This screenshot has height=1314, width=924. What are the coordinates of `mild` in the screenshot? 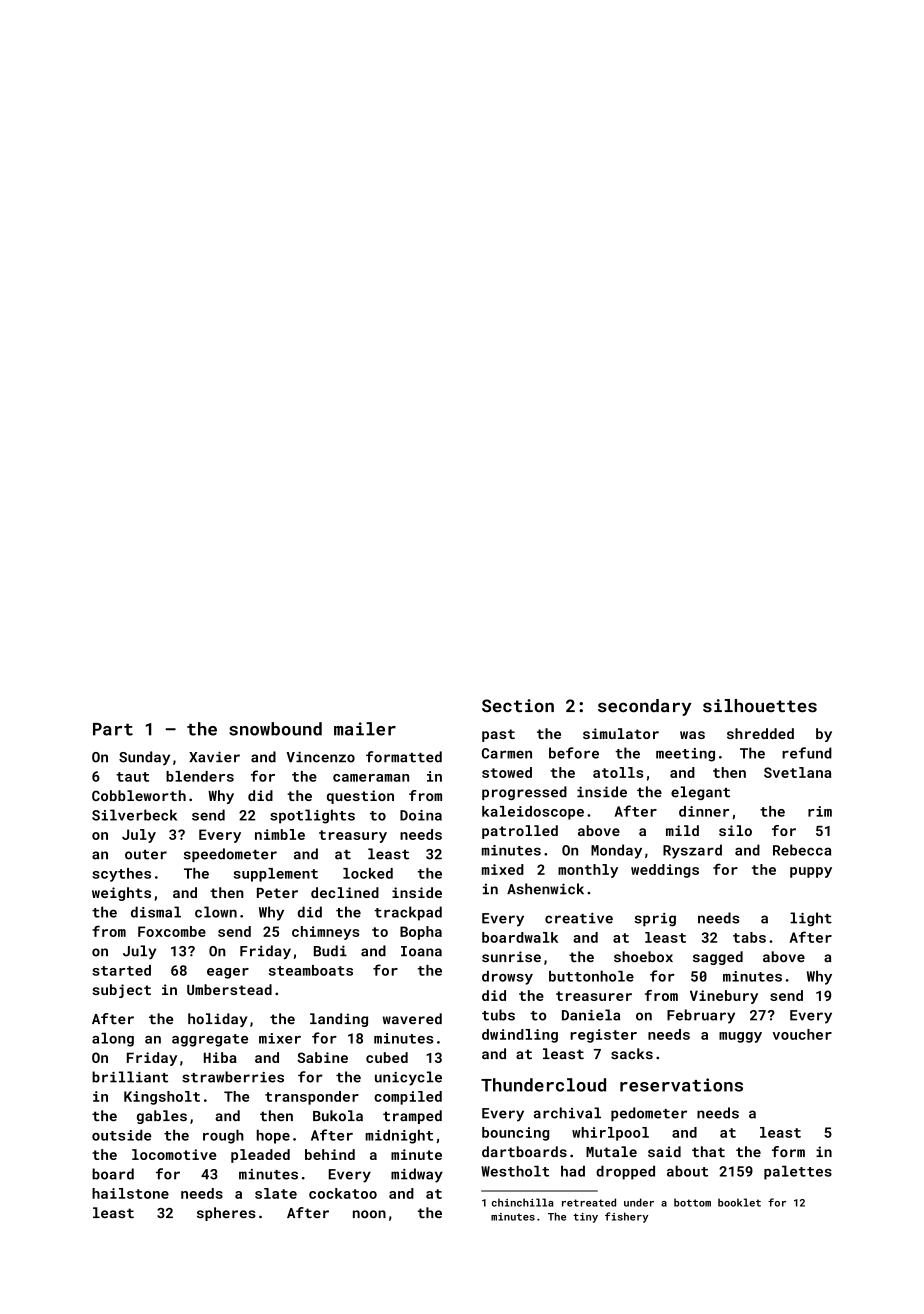 It's located at (682, 830).
